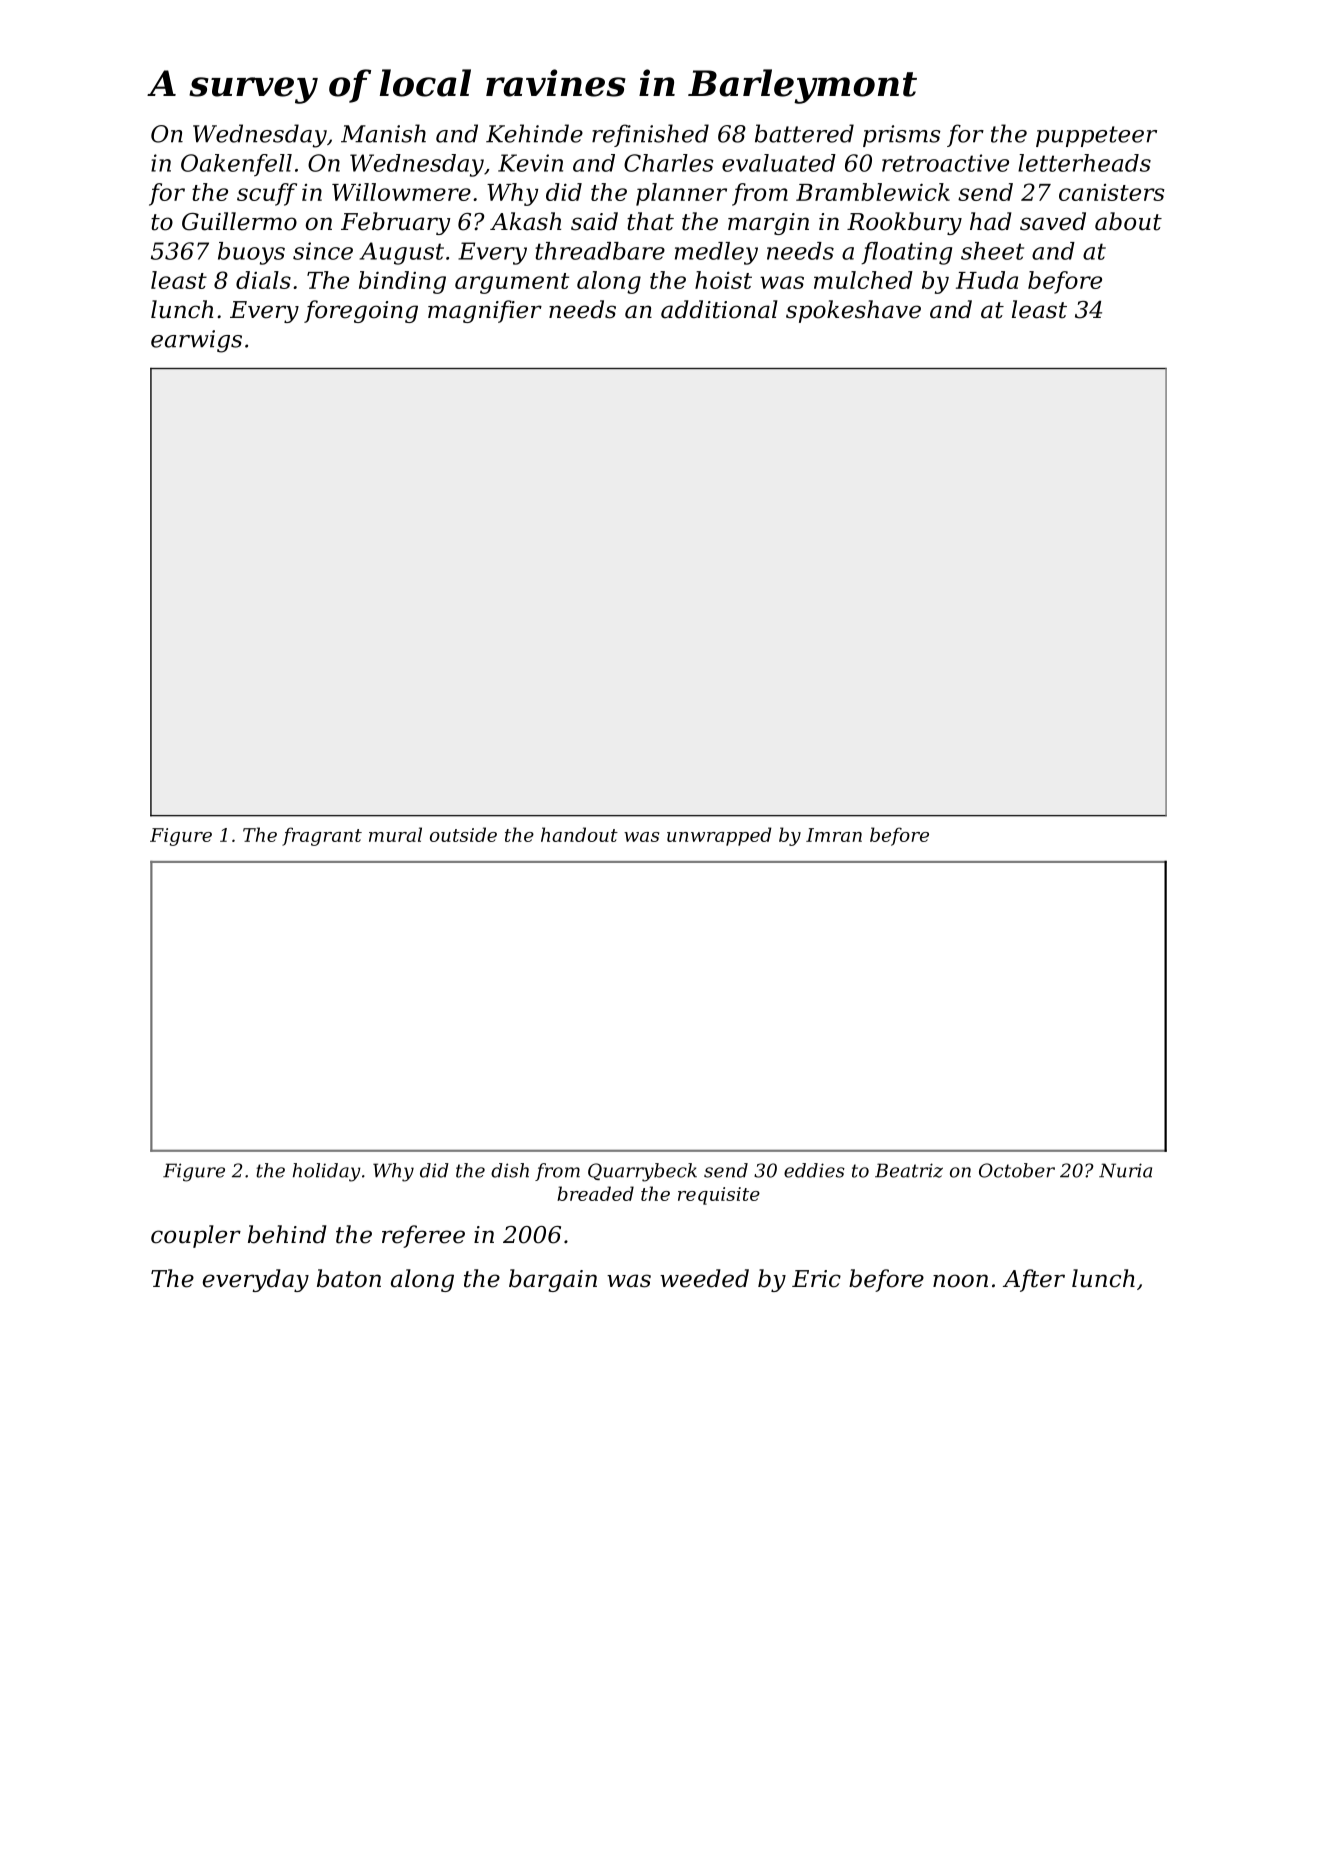 The width and height of the screenshot is (1317, 1862). I want to click on bargain, so click(553, 1280).
